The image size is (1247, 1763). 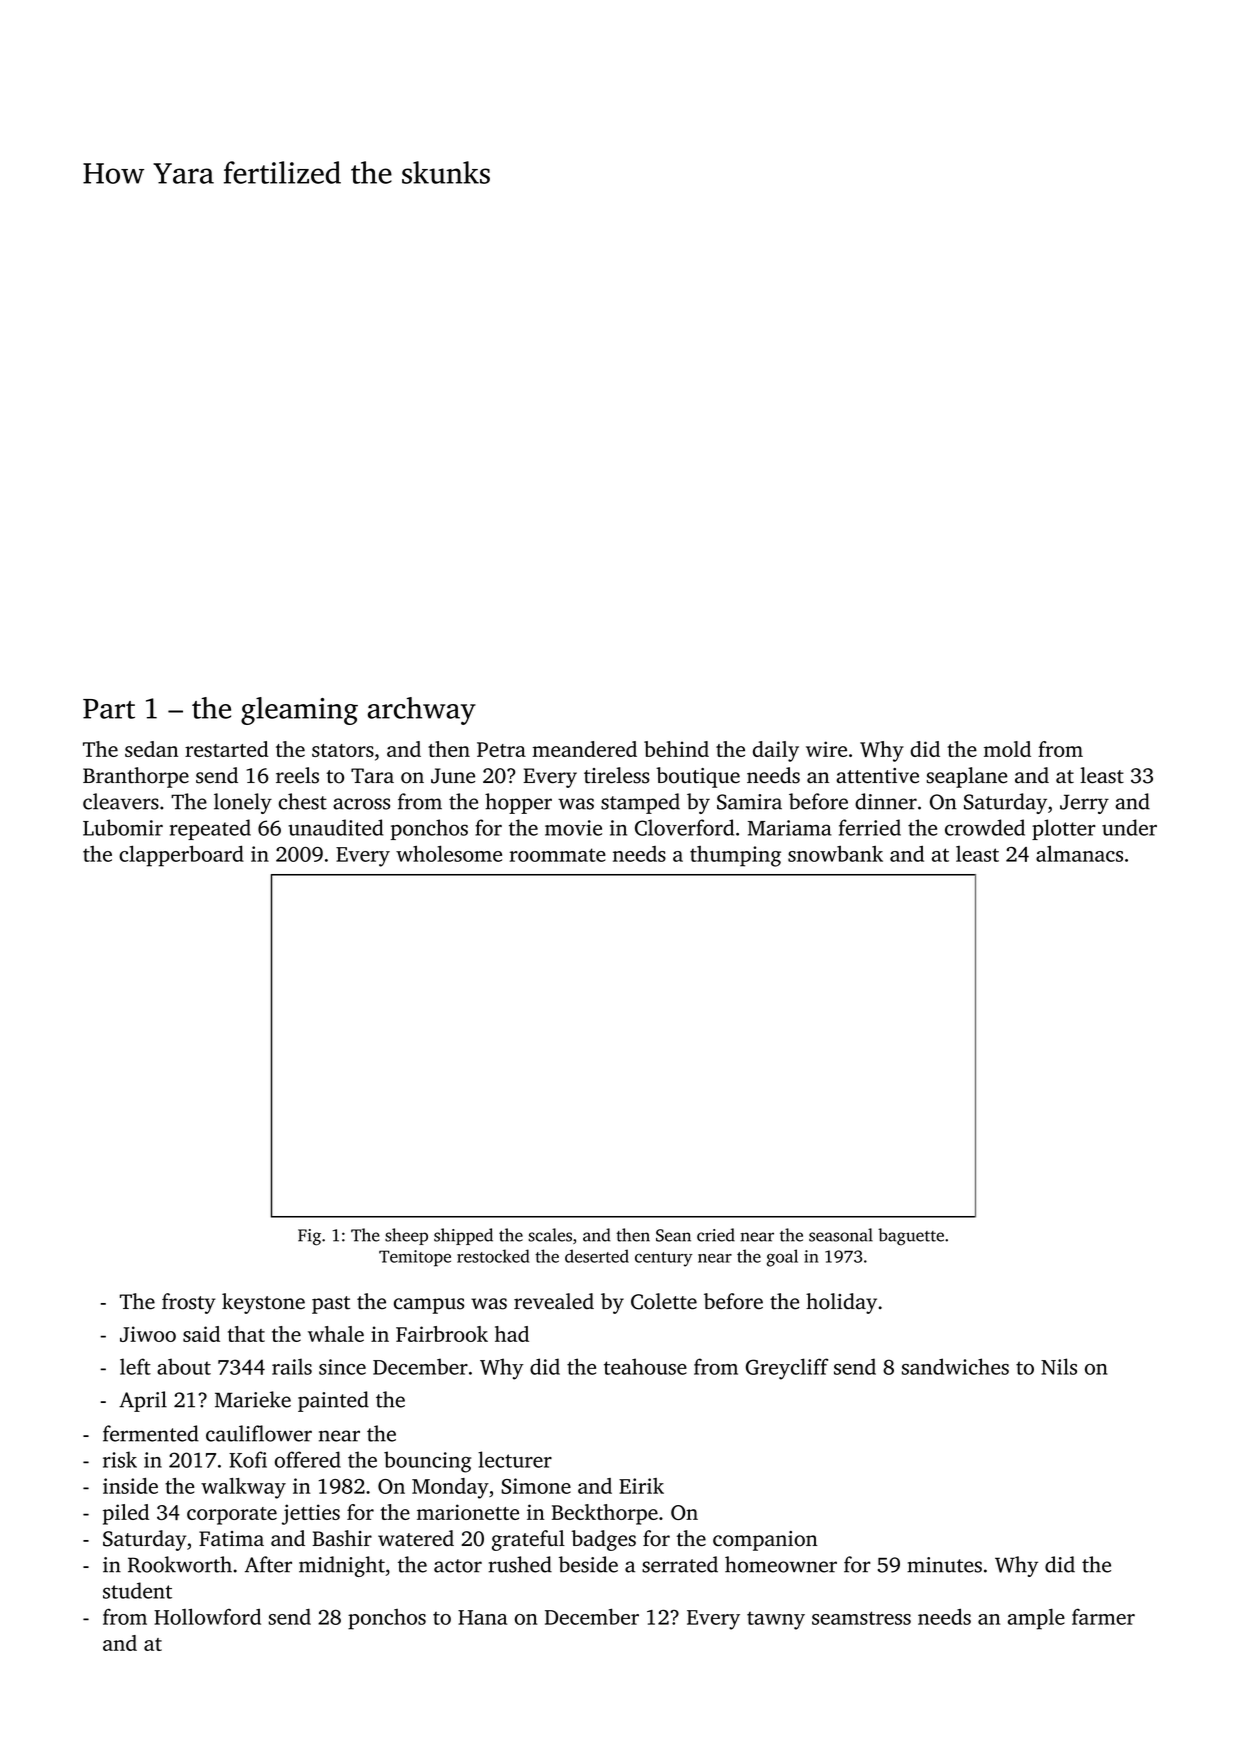 I want to click on past, so click(x=331, y=1305).
